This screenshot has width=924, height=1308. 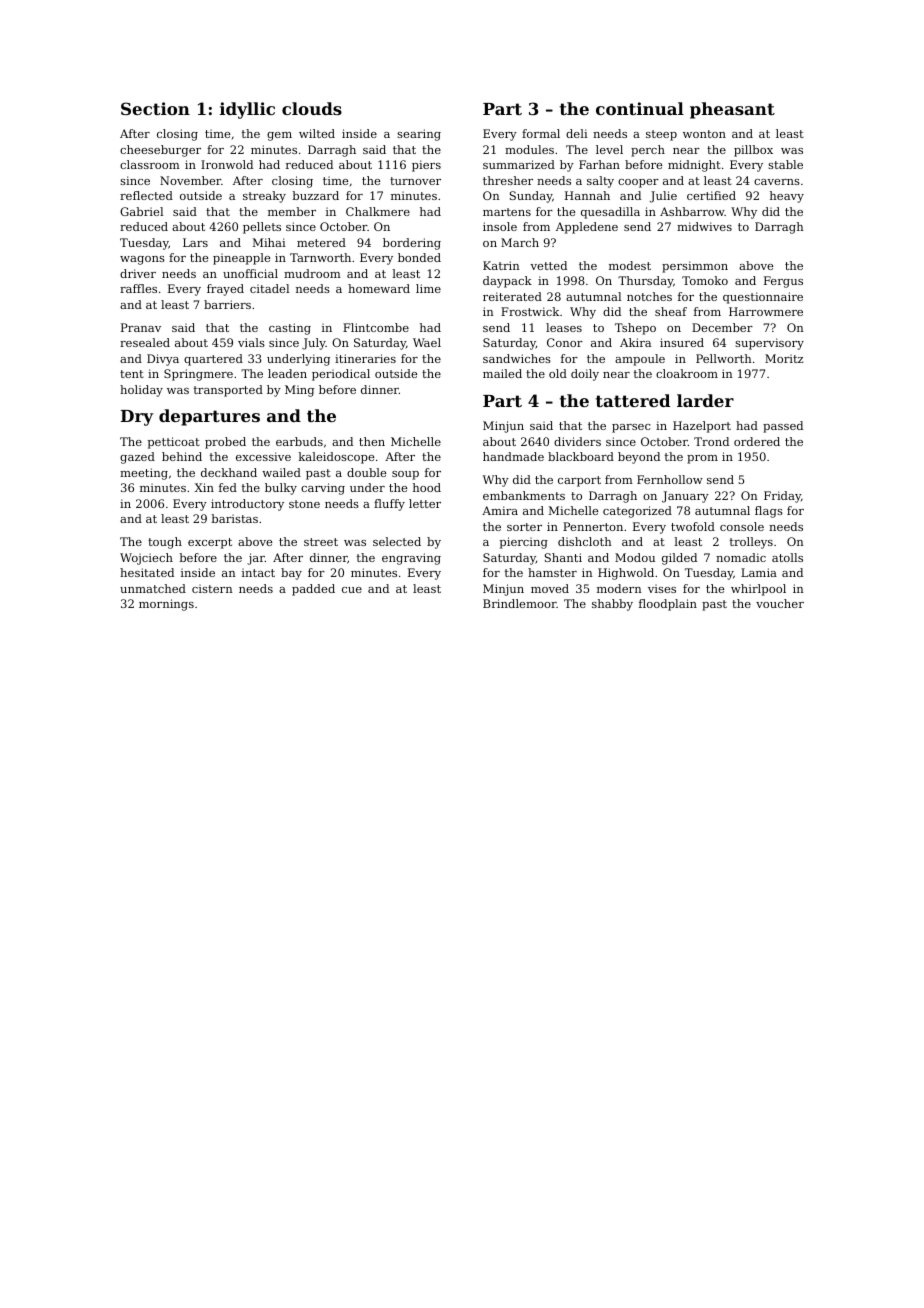 What do you see at coordinates (732, 110) in the screenshot?
I see `pheasant` at bounding box center [732, 110].
